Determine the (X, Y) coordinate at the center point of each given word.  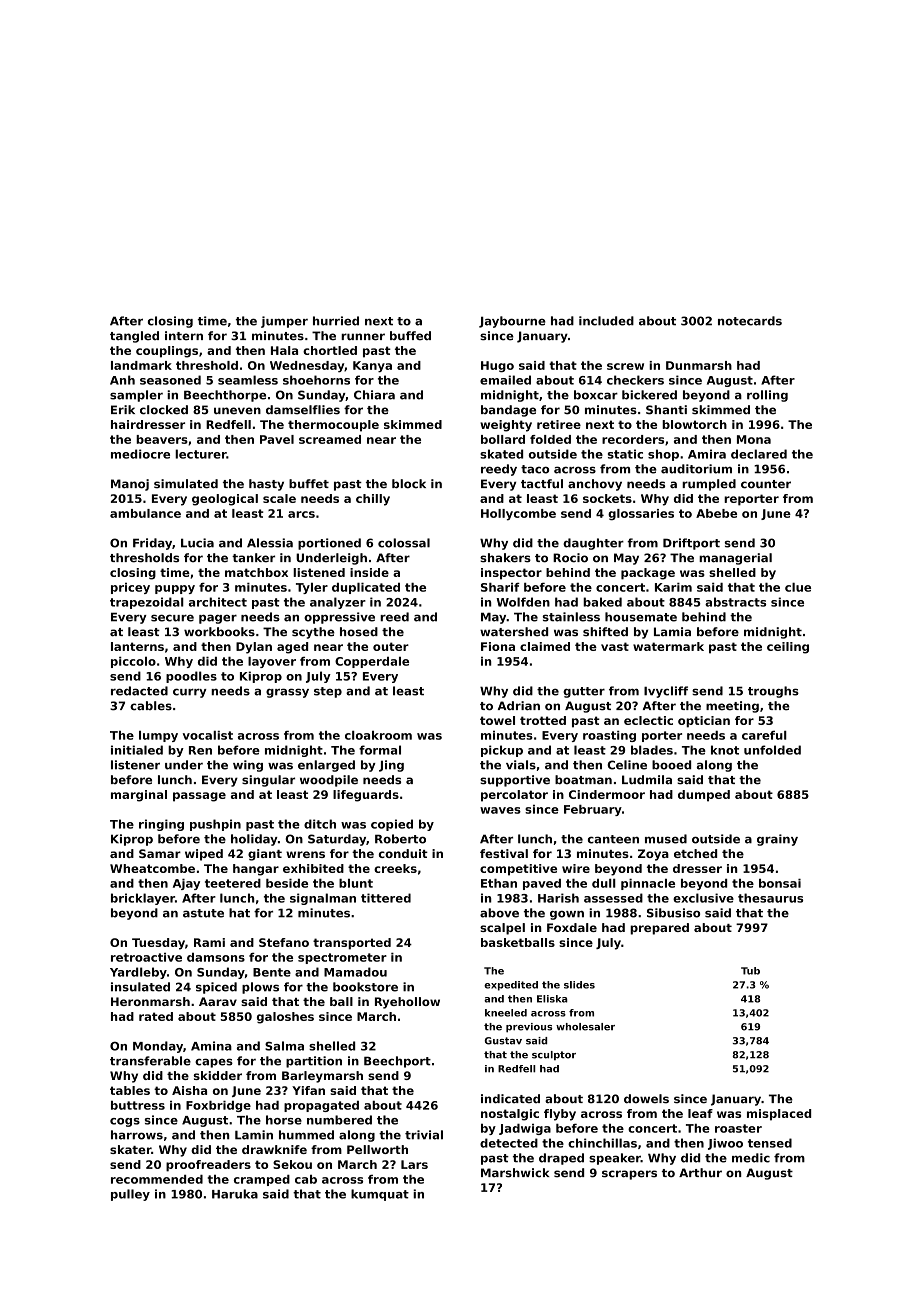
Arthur (700, 1172)
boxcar (596, 395)
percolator (514, 796)
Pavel (277, 439)
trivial (424, 1135)
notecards (750, 321)
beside (287, 883)
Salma (284, 1046)
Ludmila (647, 780)
